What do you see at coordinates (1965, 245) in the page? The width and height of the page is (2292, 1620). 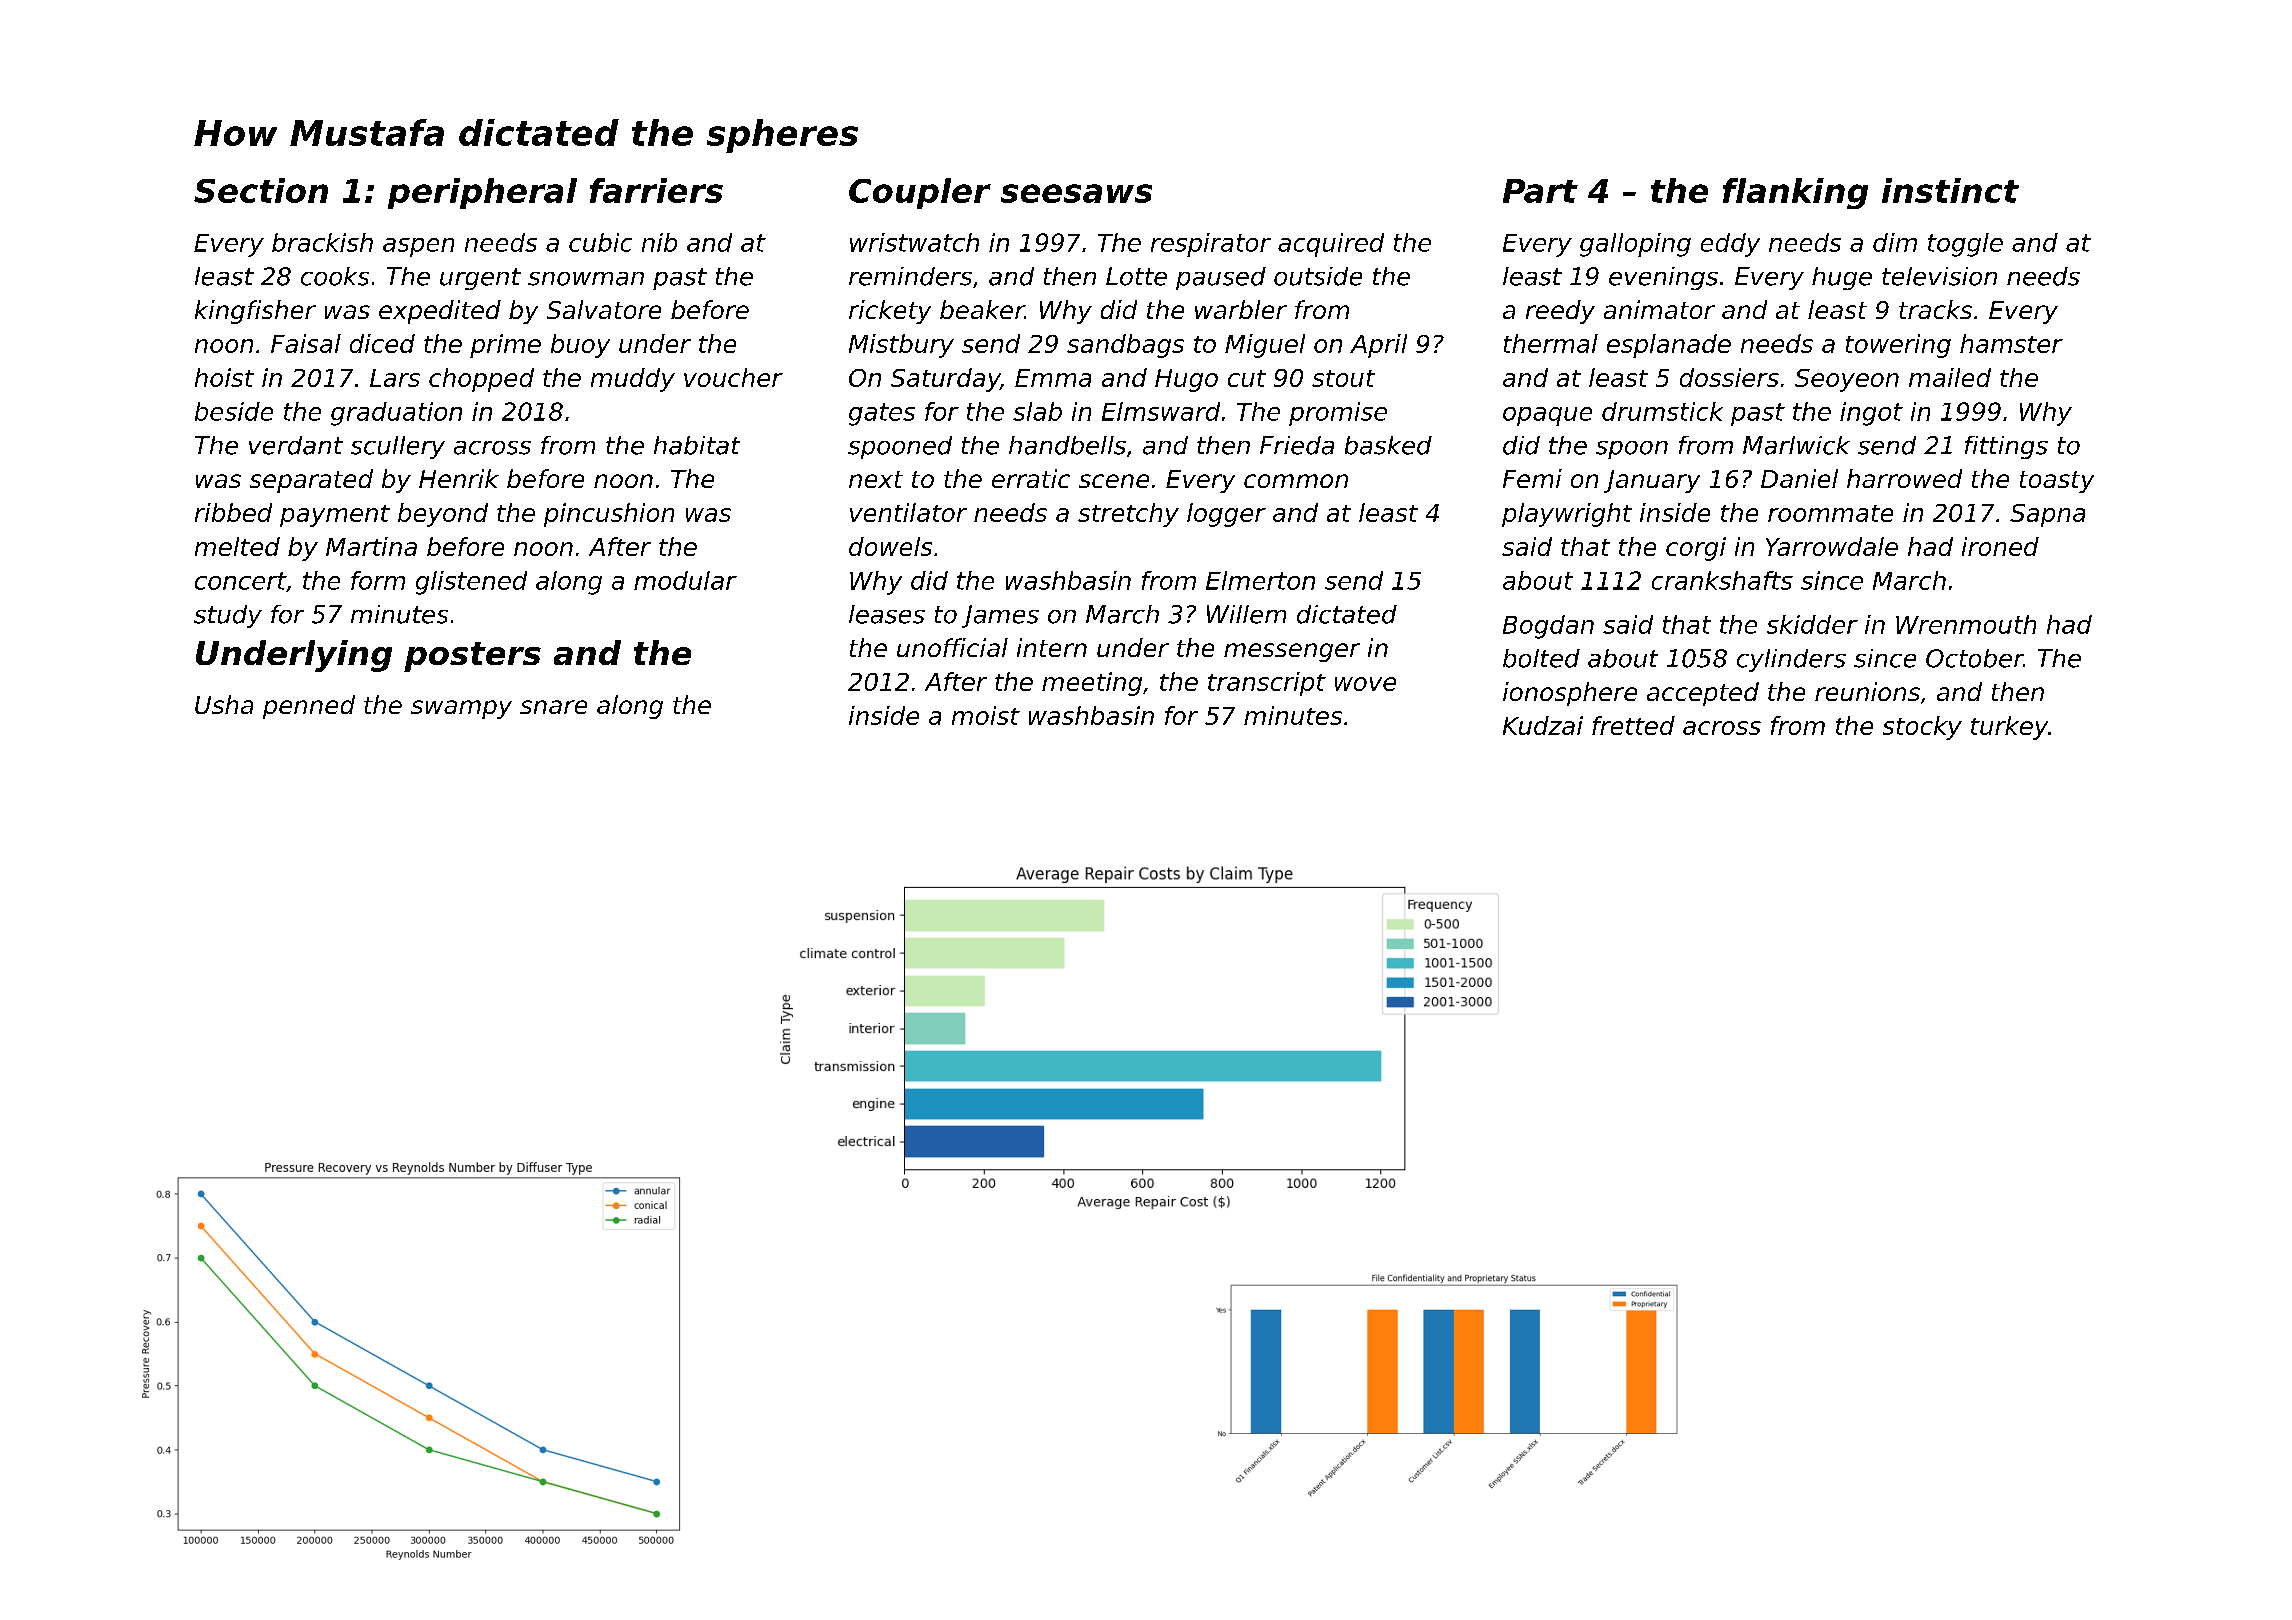 I see `toggle` at bounding box center [1965, 245].
